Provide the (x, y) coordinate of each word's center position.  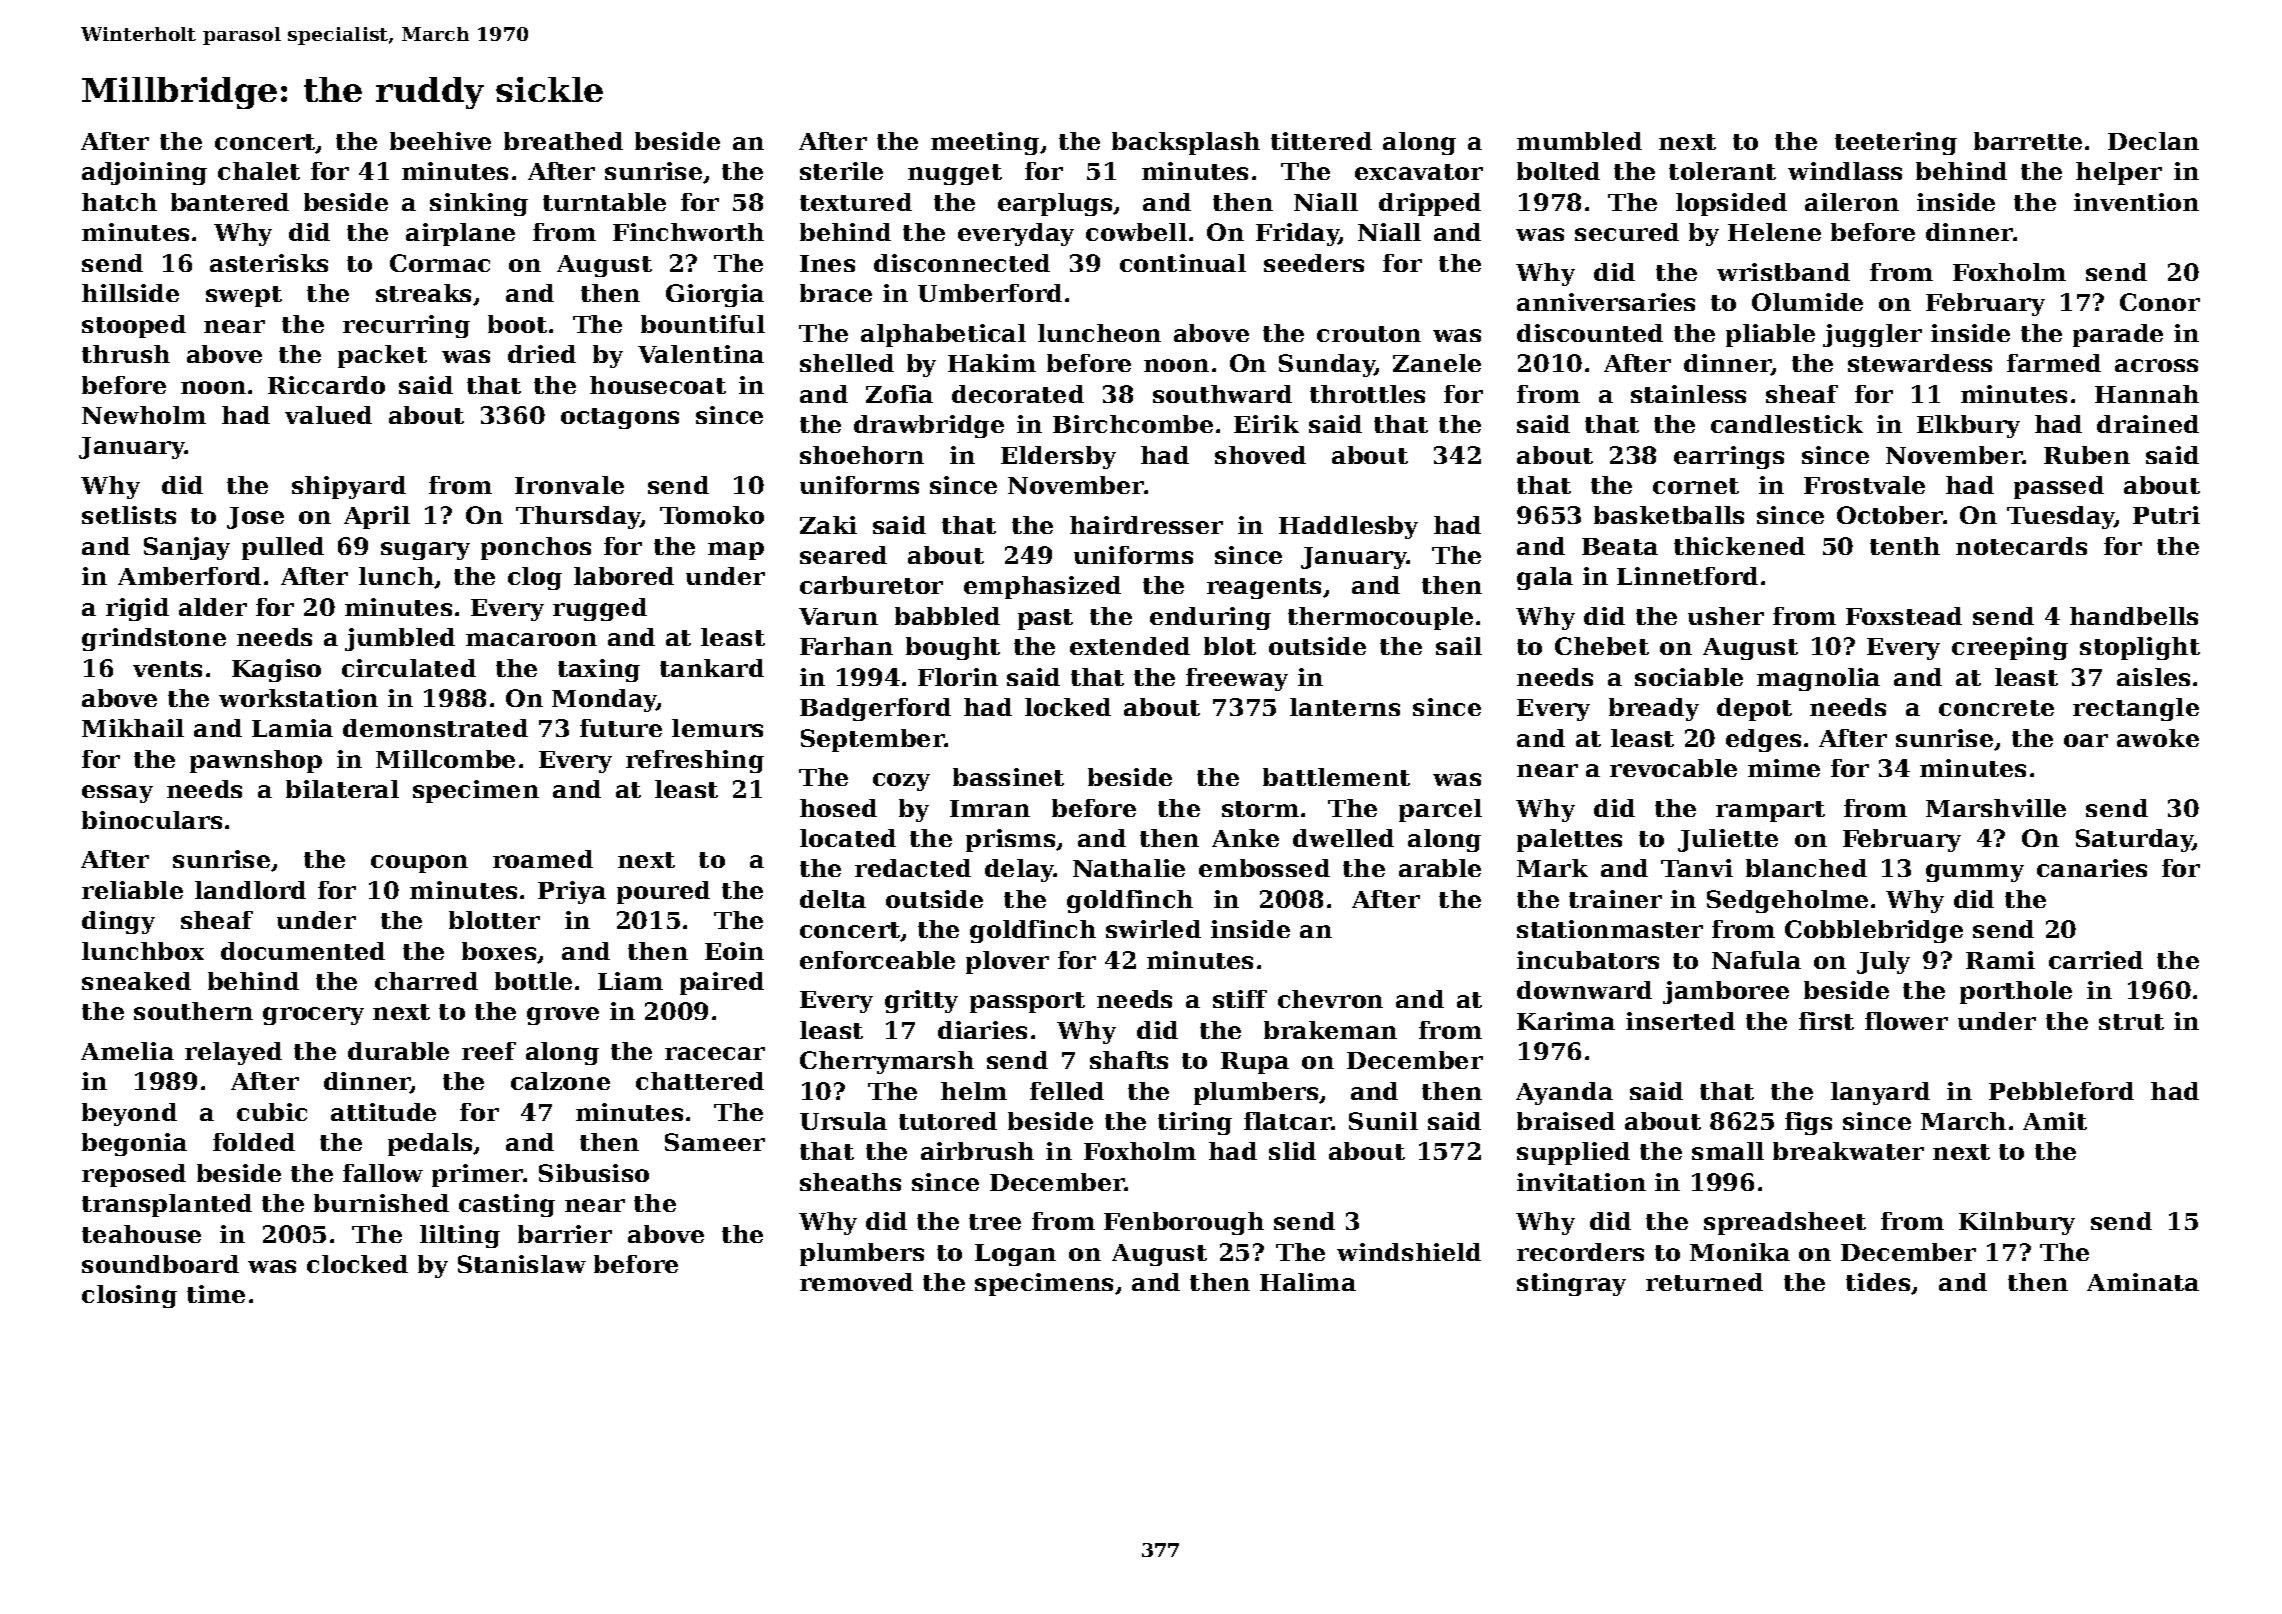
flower (1906, 1021)
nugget (955, 174)
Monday (604, 700)
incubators (1588, 960)
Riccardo (326, 385)
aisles (2153, 677)
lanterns (1345, 707)
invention (2136, 202)
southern (193, 1011)
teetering (1896, 143)
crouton (1369, 334)
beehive (440, 141)
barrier (565, 1234)
